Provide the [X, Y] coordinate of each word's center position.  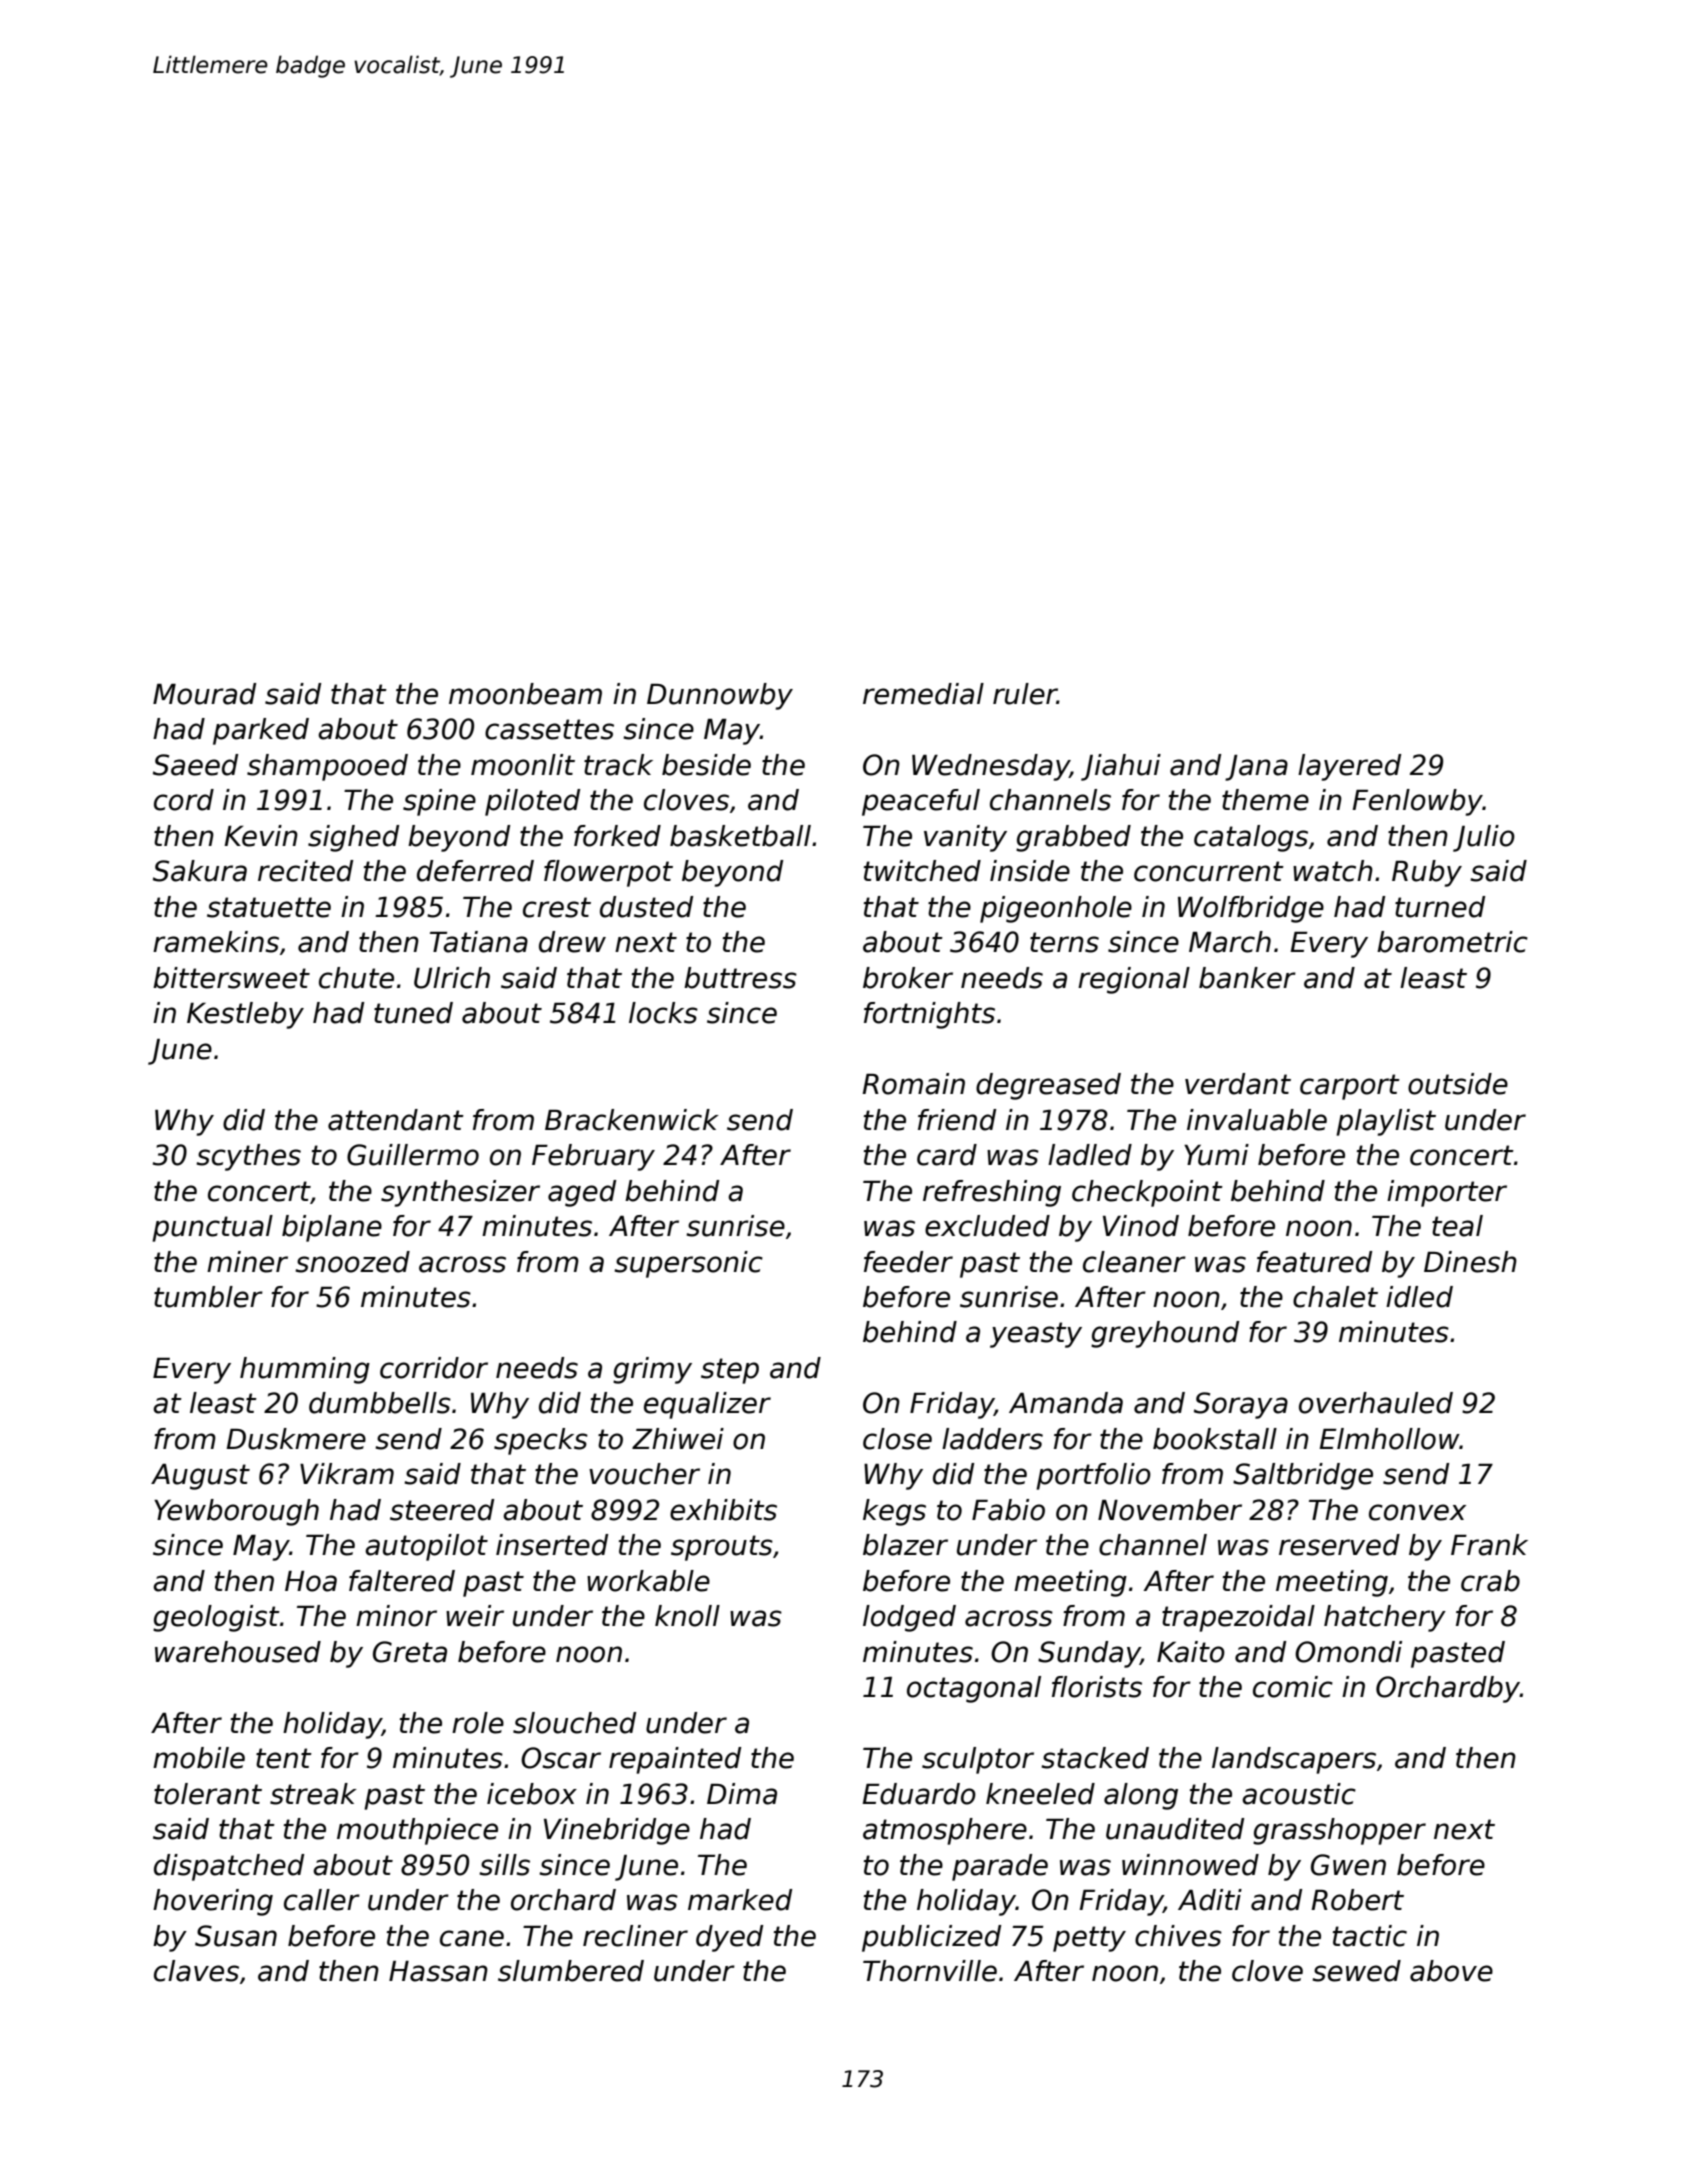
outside [1458, 1084]
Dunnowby [720, 696]
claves [196, 1971]
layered [1349, 767]
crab [1490, 1581]
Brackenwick [632, 1120]
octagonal [974, 1689]
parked [261, 731]
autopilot [426, 1547]
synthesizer [460, 1193]
